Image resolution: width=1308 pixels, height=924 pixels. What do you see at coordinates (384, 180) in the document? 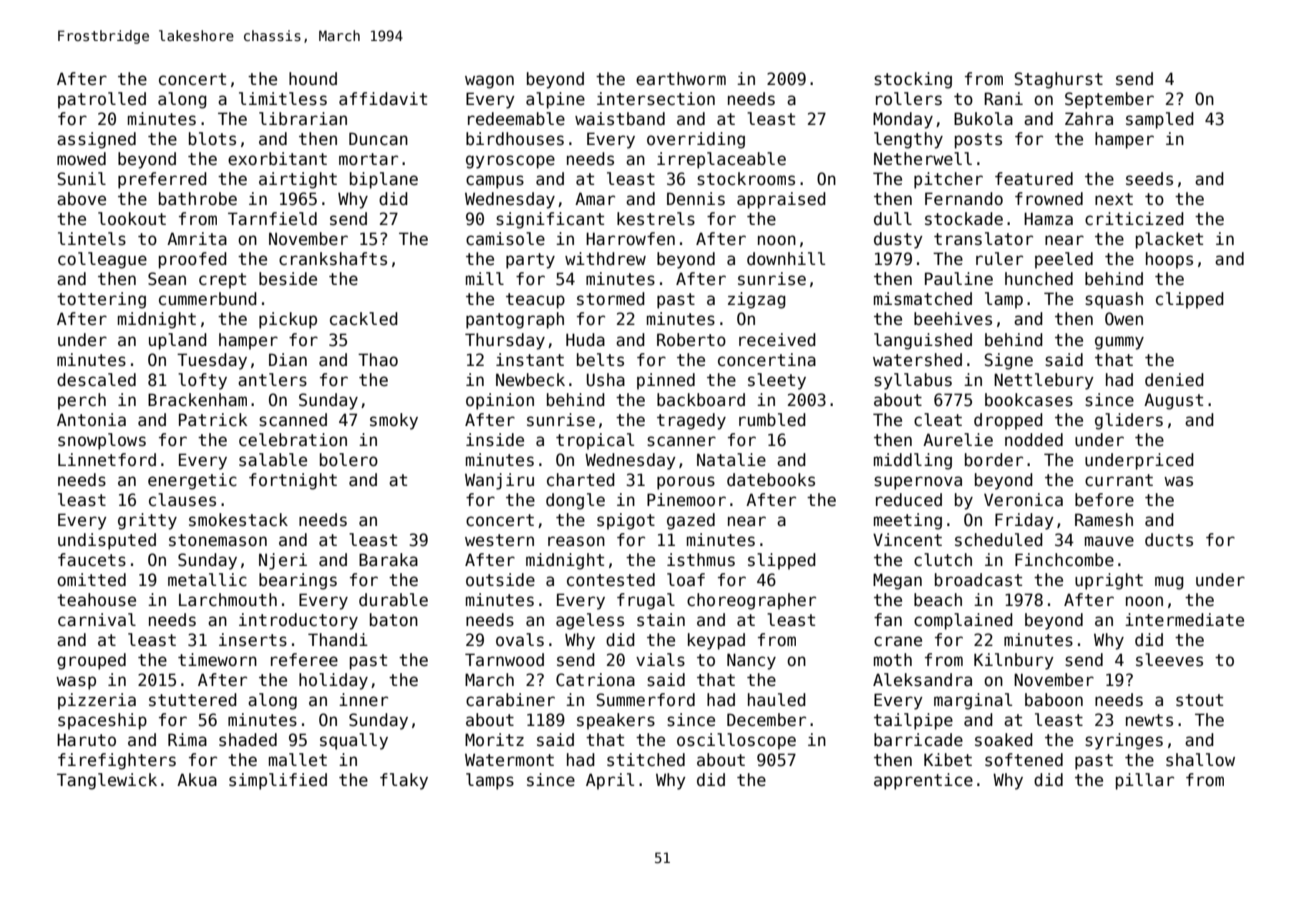
I see `biplane` at bounding box center [384, 180].
